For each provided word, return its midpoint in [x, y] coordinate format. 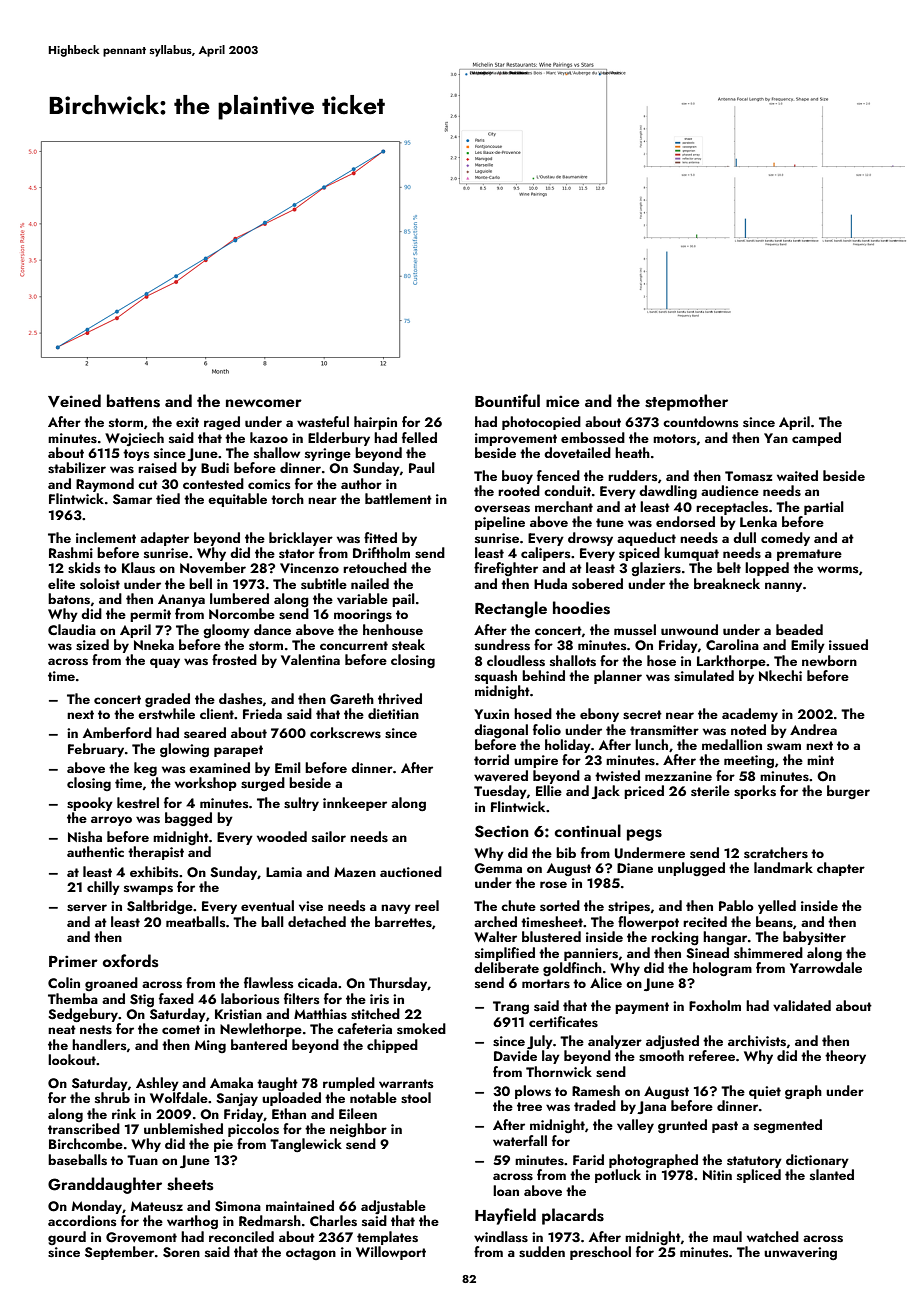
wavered [501, 776]
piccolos [253, 1130]
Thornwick [559, 1071]
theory [845, 1057]
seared [205, 733]
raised [157, 468]
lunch [651, 744]
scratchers [776, 853]
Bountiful [507, 400]
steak [408, 645]
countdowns [701, 421]
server [87, 908]
